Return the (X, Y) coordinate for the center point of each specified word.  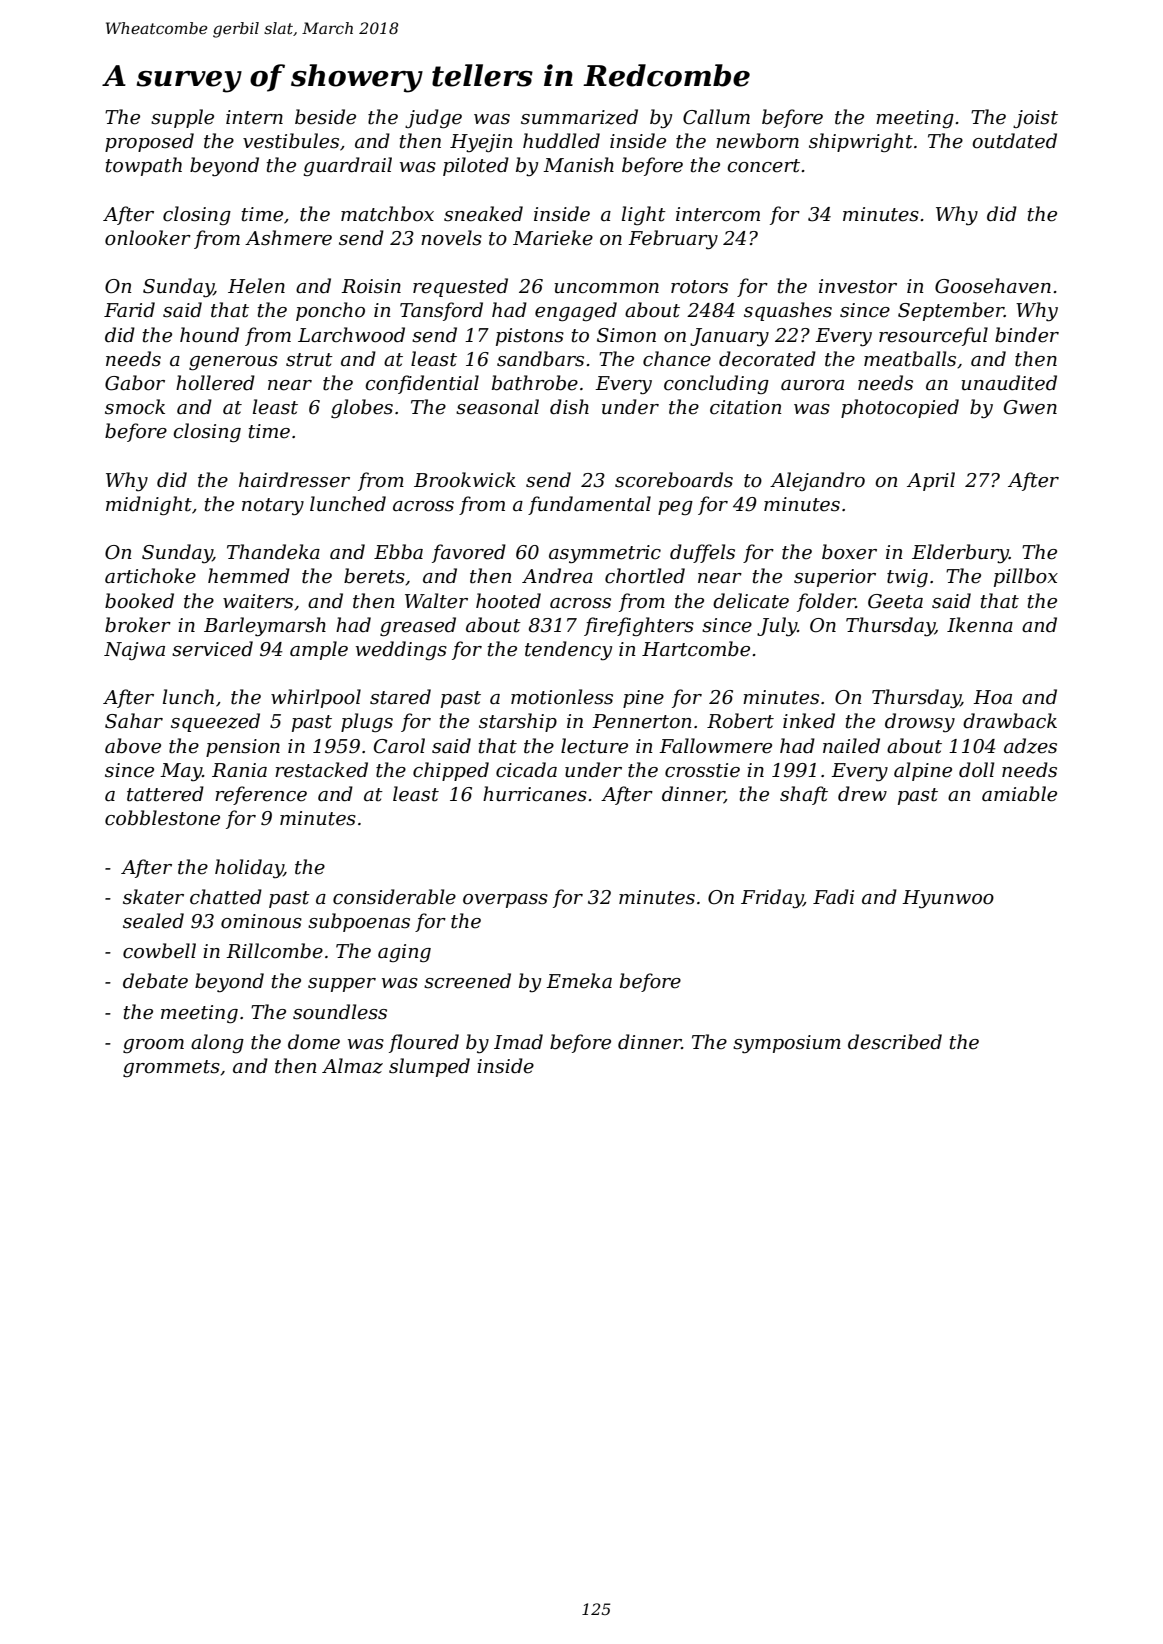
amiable (1019, 794)
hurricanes (535, 794)
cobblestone (162, 818)
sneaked (483, 214)
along (217, 1043)
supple (182, 118)
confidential (422, 384)
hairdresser (294, 480)
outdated (1014, 141)
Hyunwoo (948, 899)
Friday (772, 898)
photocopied (900, 408)
